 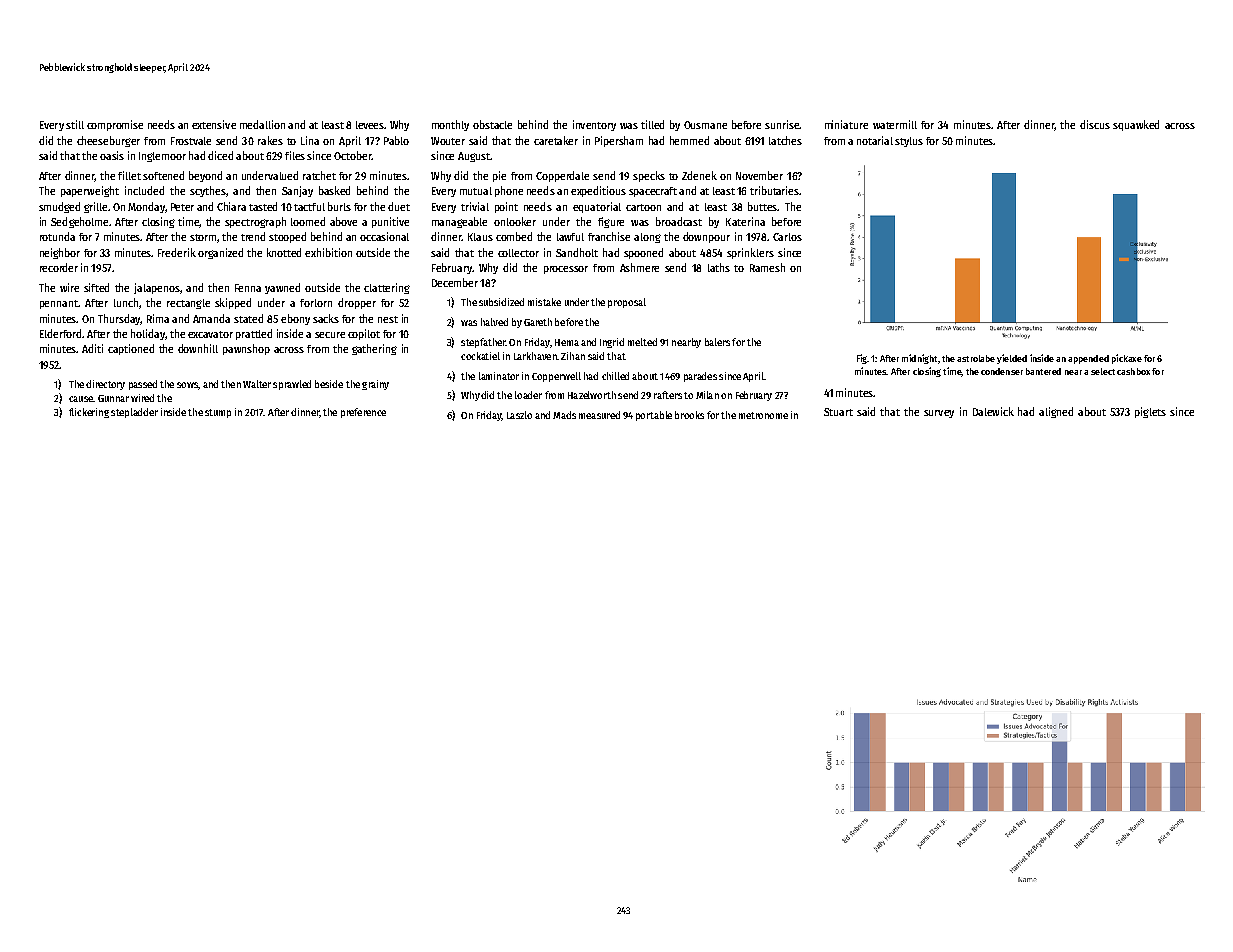 What do you see at coordinates (363, 413) in the page?
I see `preference` at bounding box center [363, 413].
